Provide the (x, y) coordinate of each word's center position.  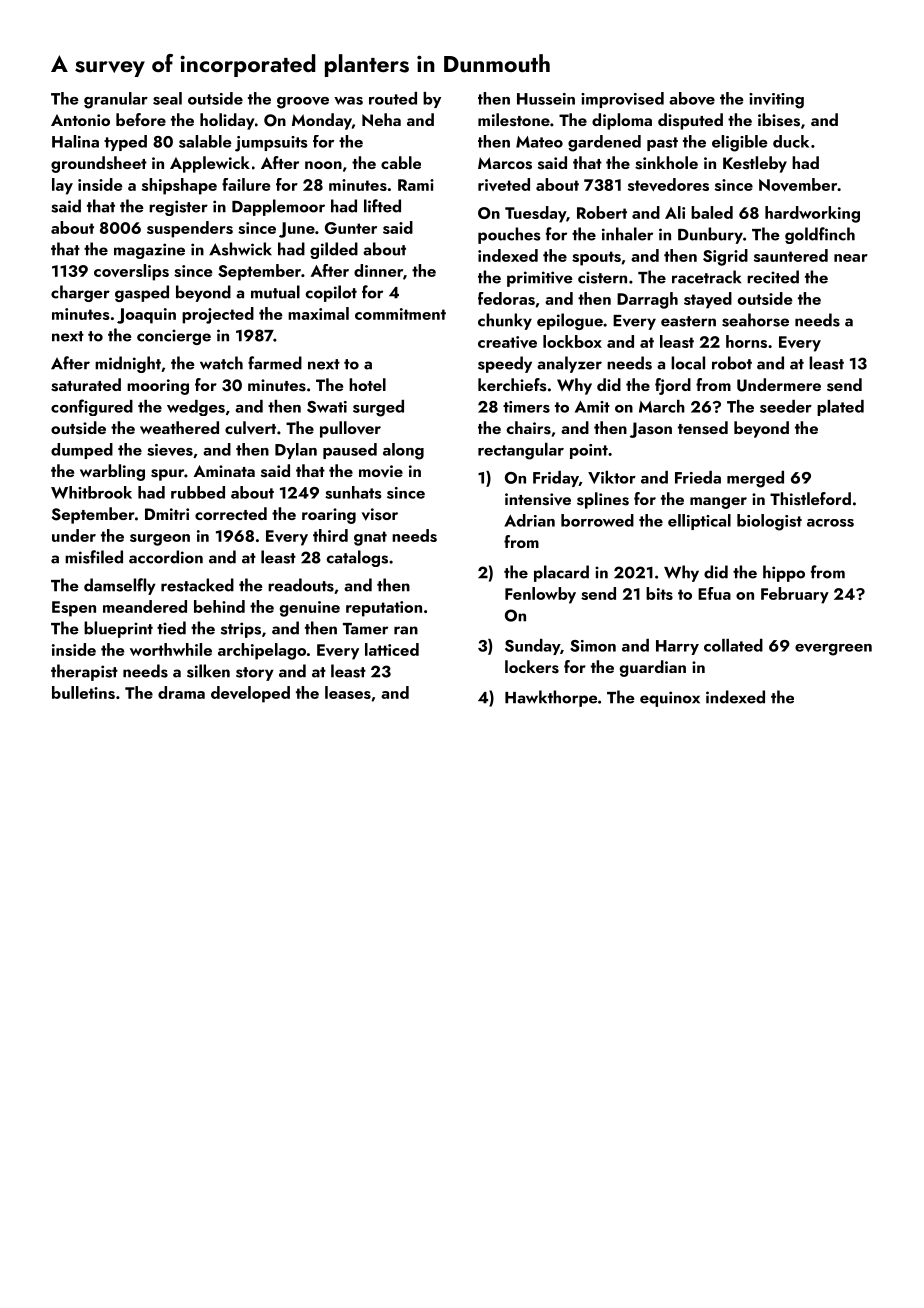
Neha (381, 119)
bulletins (83, 692)
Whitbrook (91, 492)
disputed (690, 121)
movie (381, 471)
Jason (651, 430)
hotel (367, 384)
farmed (275, 363)
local (688, 363)
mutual (275, 292)
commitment (400, 314)
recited (773, 277)
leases (348, 692)
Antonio (80, 120)
